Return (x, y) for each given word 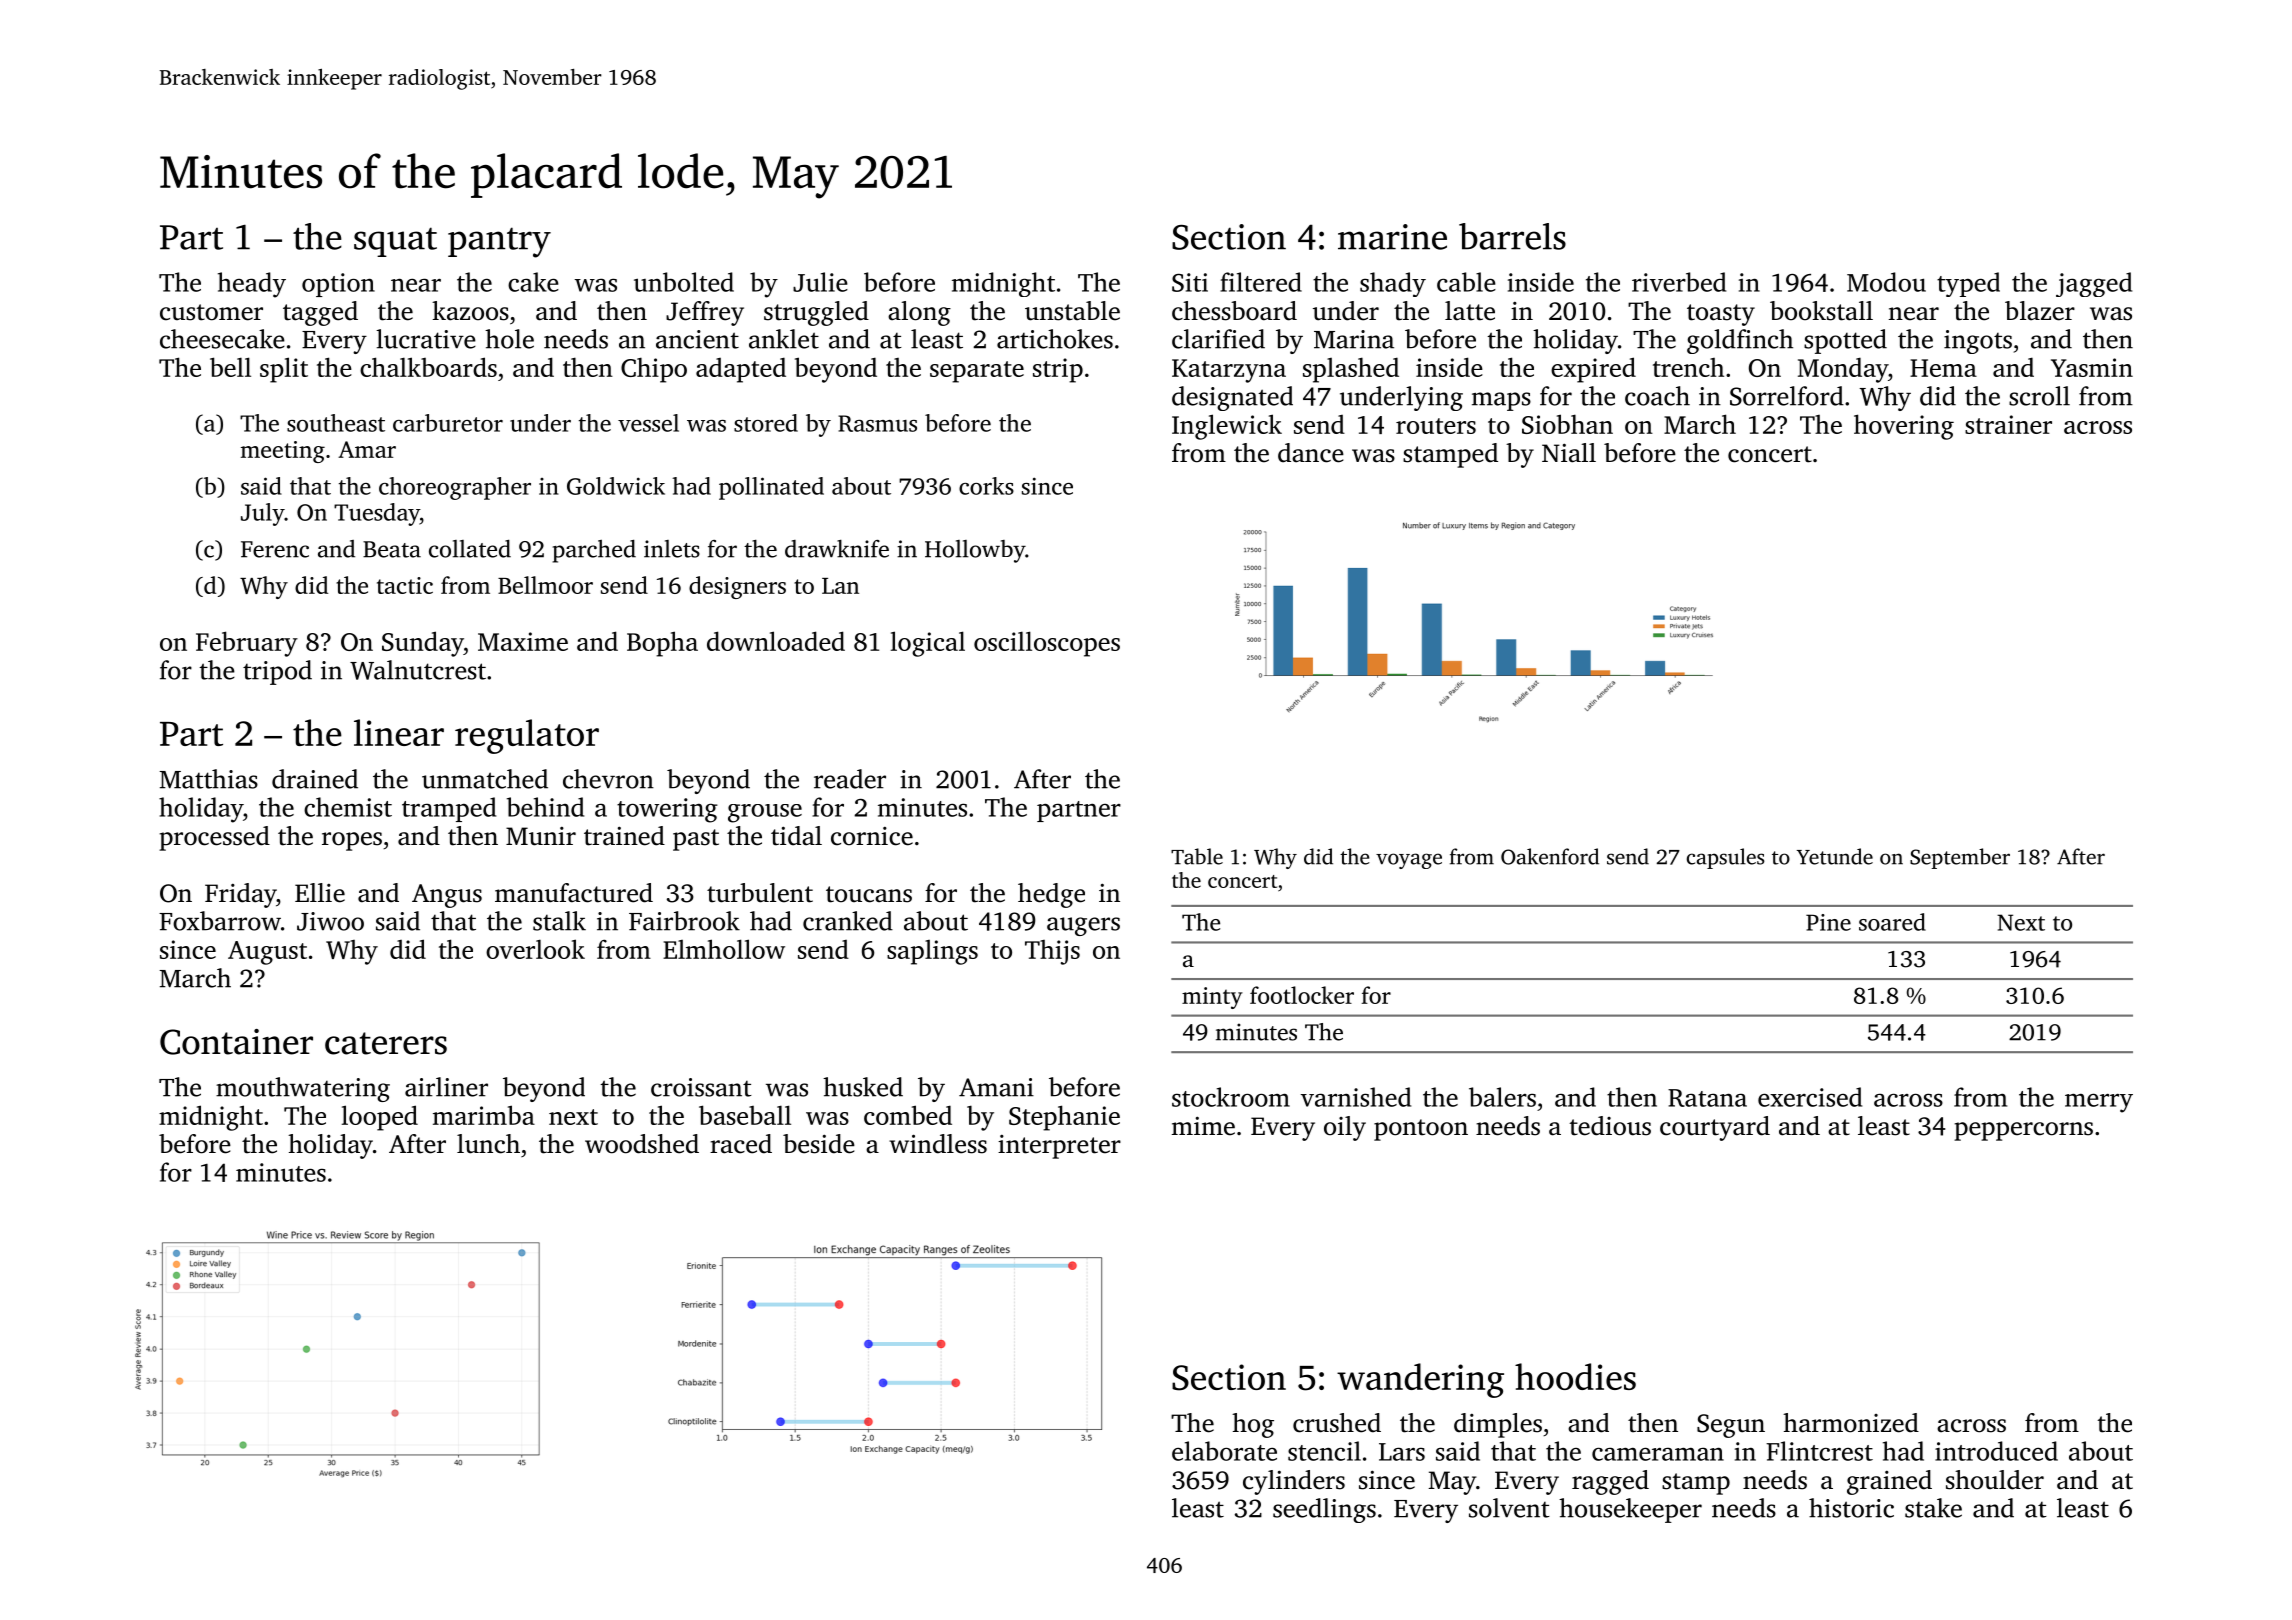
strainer (2008, 424)
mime (1203, 1126)
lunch (488, 1144)
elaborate (1224, 1451)
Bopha (662, 644)
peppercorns (2023, 1131)
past (696, 840)
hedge (1051, 895)
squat (395, 242)
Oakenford (1550, 856)
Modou (1886, 282)
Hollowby (975, 551)
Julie (820, 282)
